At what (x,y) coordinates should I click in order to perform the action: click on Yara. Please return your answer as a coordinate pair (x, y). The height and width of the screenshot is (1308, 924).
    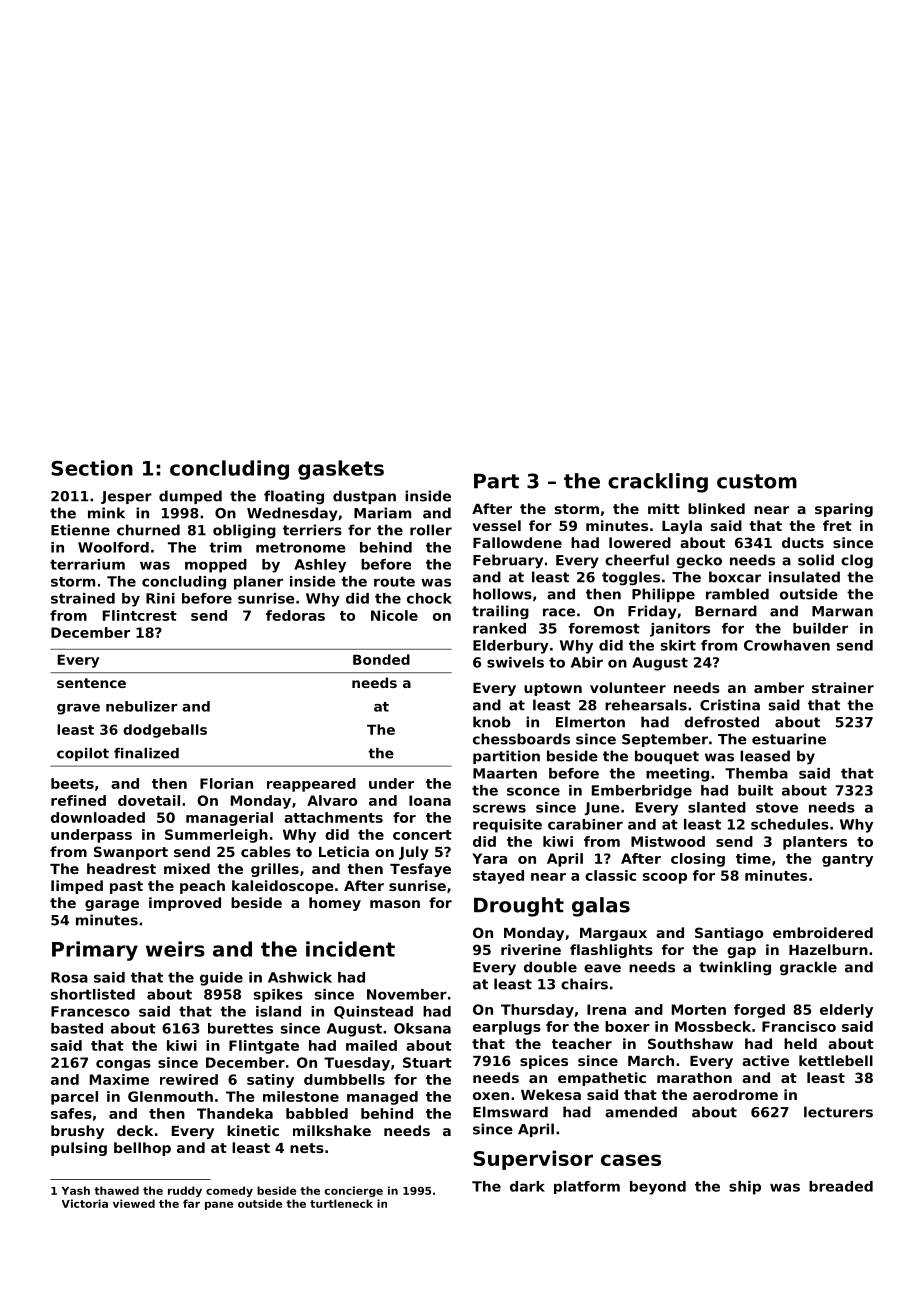
    Looking at the image, I should click on (489, 858).
